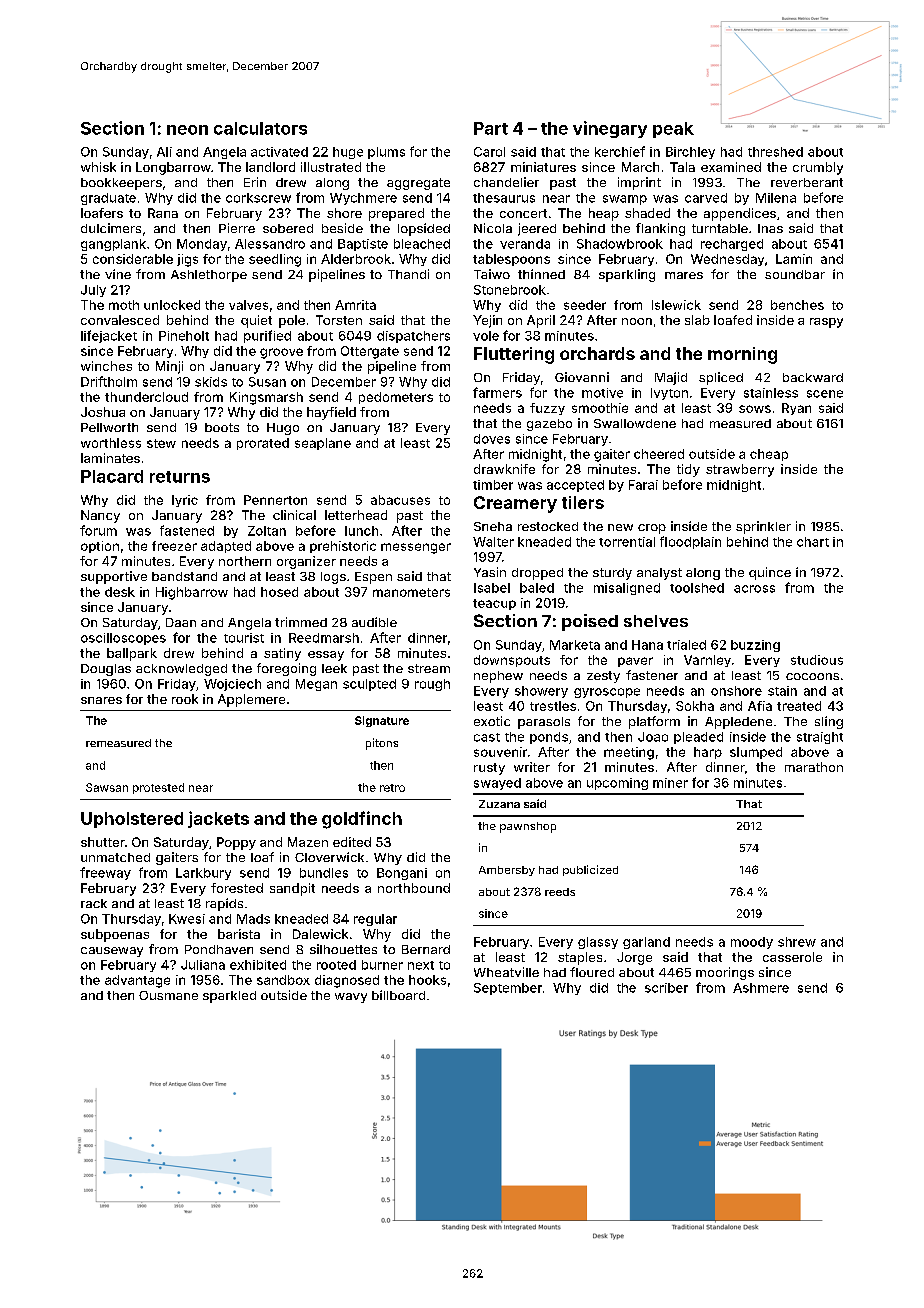  Describe the element at coordinates (275, 500) in the image. I see `Pennerton` at that location.
